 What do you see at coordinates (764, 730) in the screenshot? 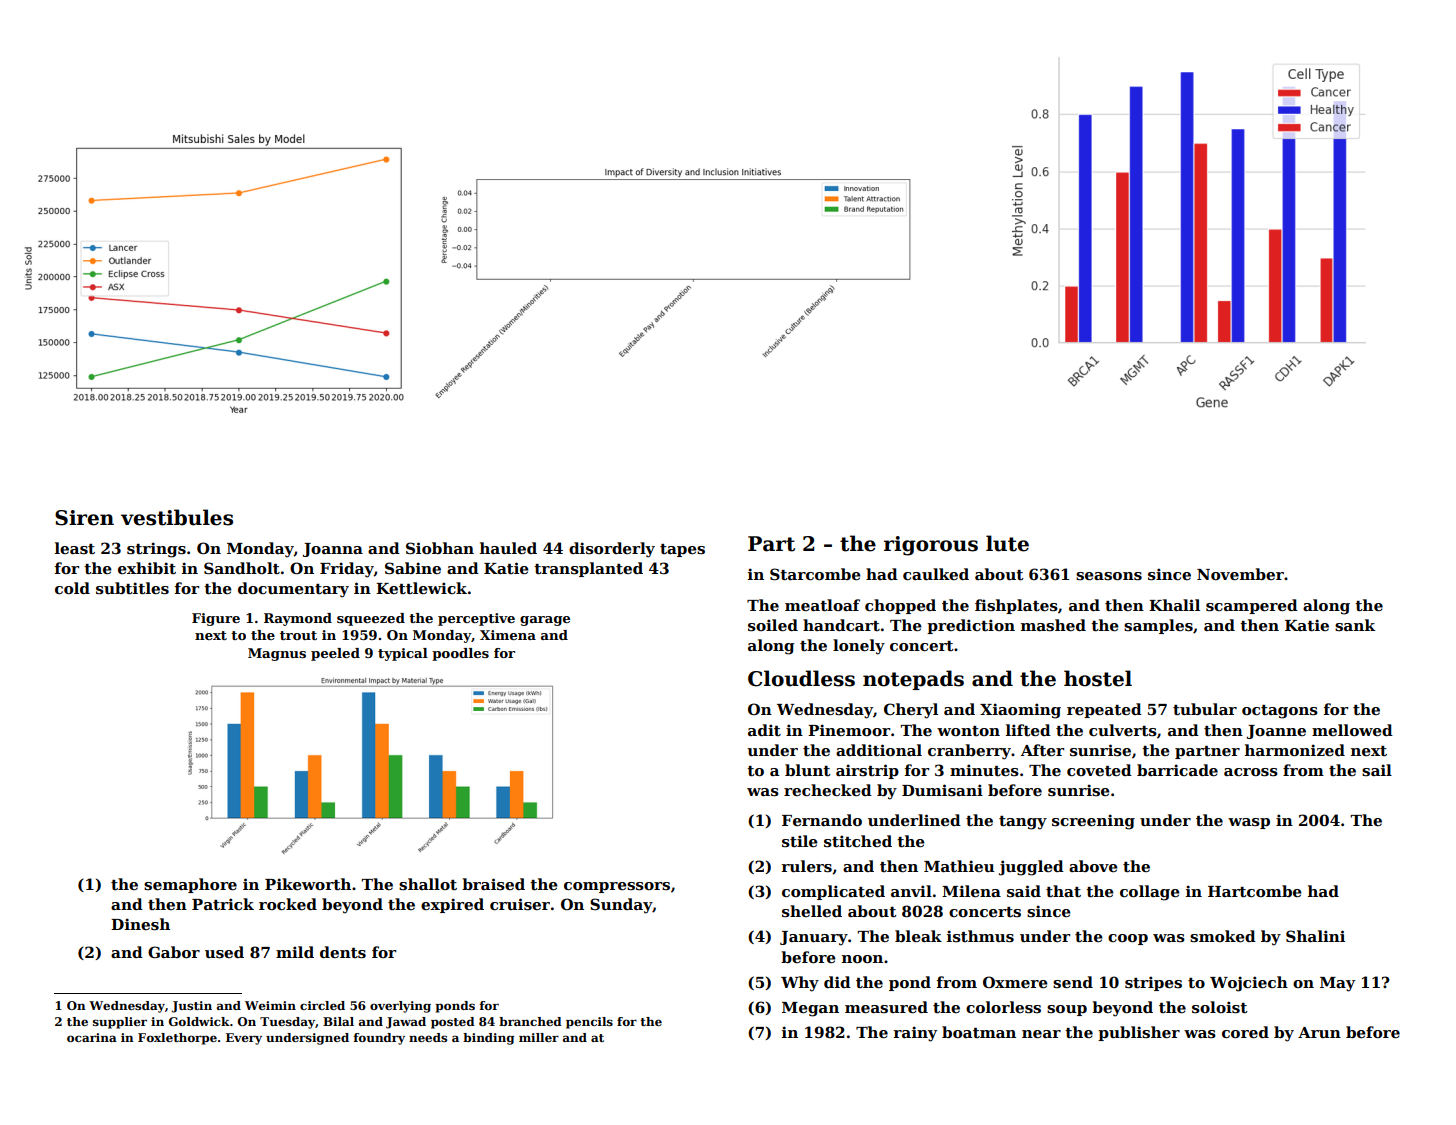
I see `adit` at bounding box center [764, 730].
